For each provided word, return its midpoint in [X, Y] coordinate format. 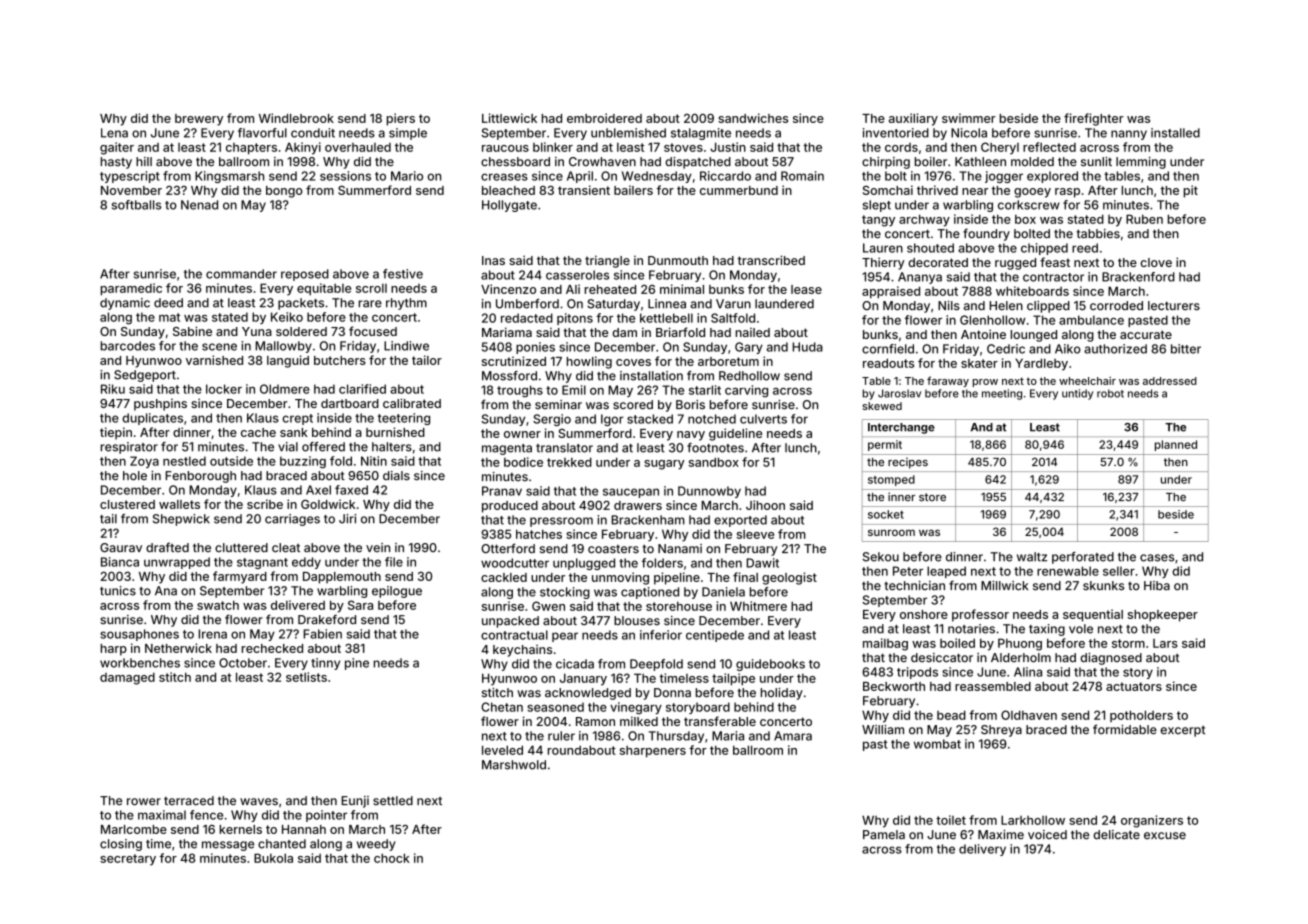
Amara [793, 736]
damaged [127, 678]
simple [408, 134]
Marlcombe [134, 829]
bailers [633, 190]
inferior [661, 635]
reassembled [993, 686]
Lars [1165, 643]
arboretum [728, 361]
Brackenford [1138, 277]
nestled [184, 461]
